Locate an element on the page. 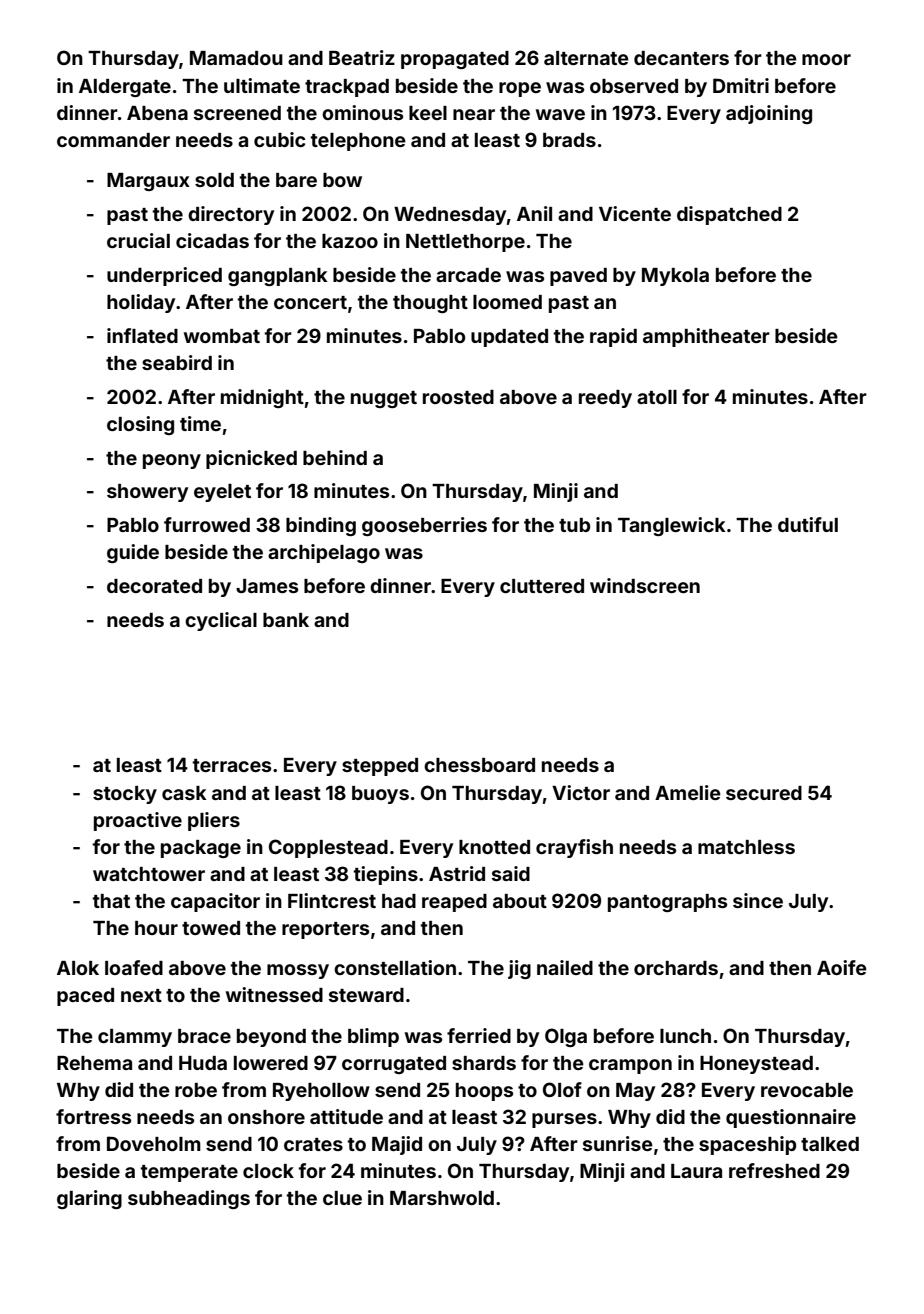 The image size is (924, 1314). inflated is located at coordinates (142, 335).
